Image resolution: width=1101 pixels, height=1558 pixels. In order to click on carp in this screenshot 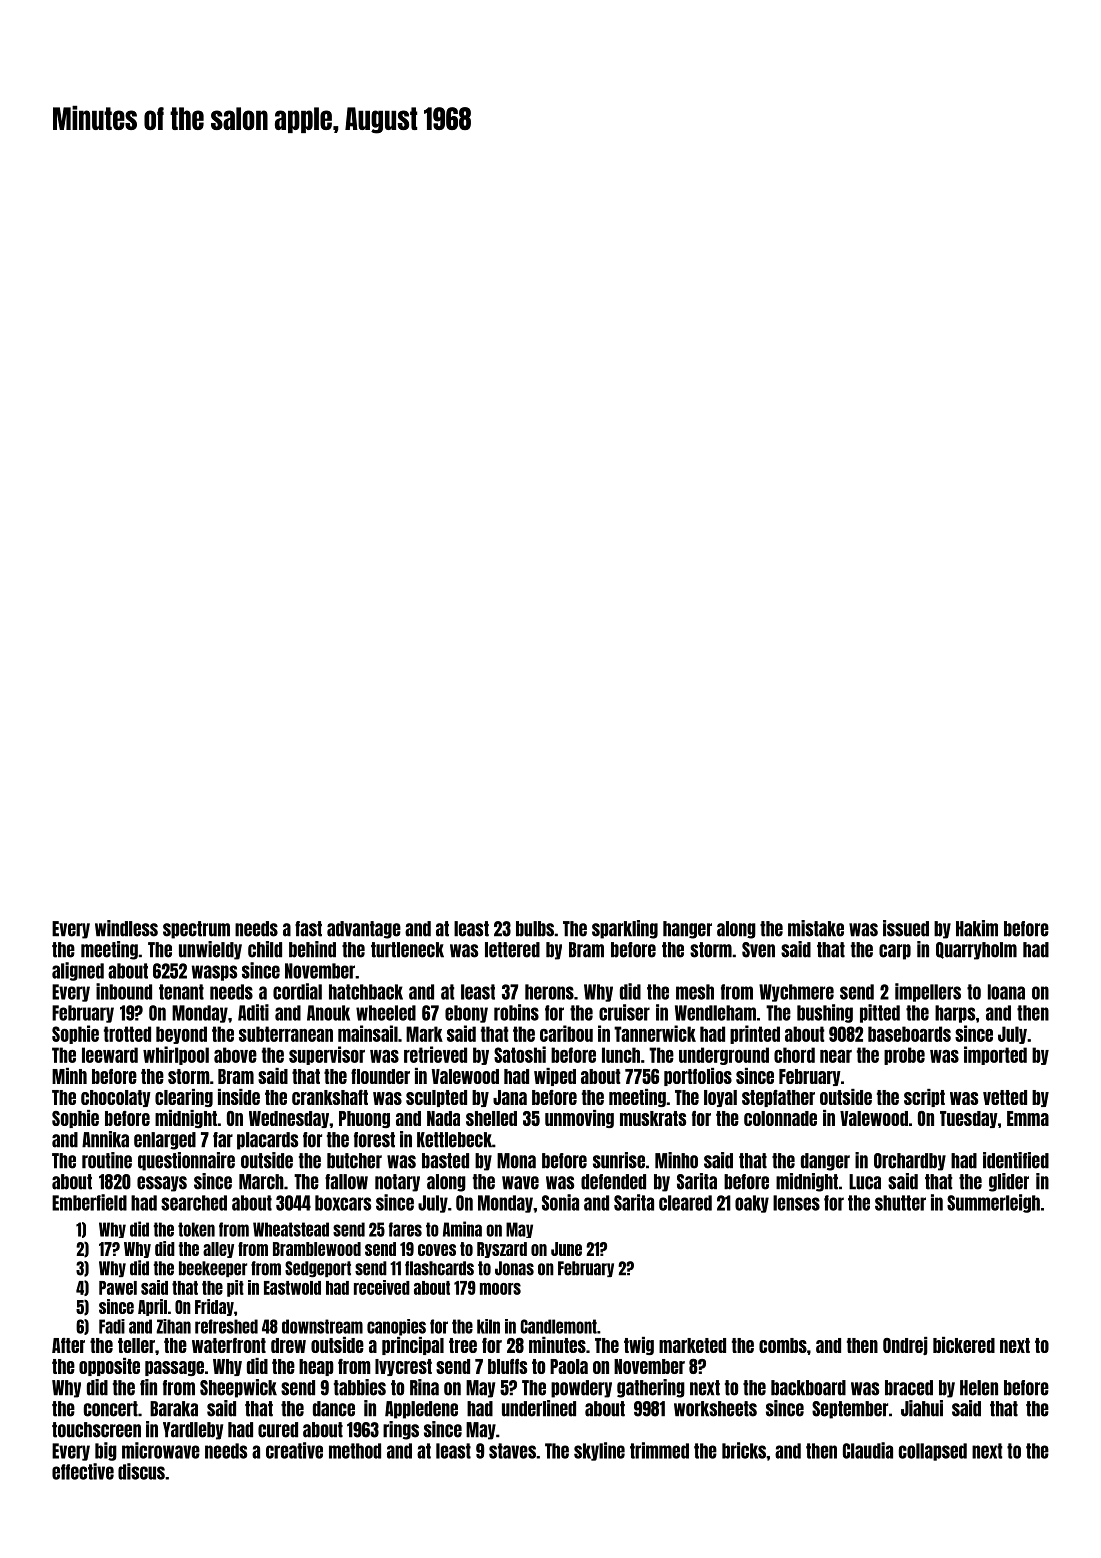, I will do `click(895, 952)`.
